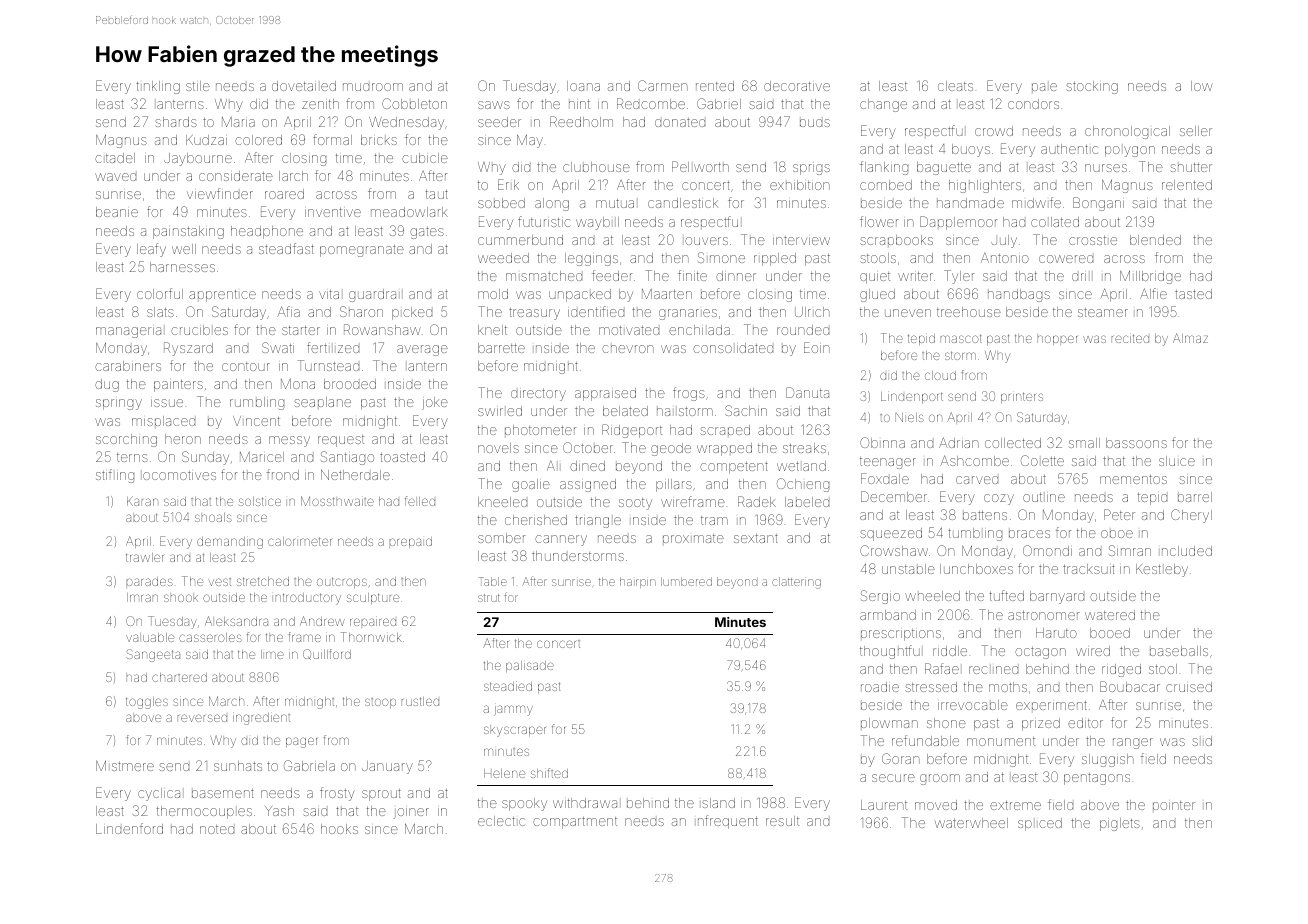 The height and width of the image is (924, 1308). Describe the element at coordinates (1179, 651) in the image. I see `baseballs` at that location.
